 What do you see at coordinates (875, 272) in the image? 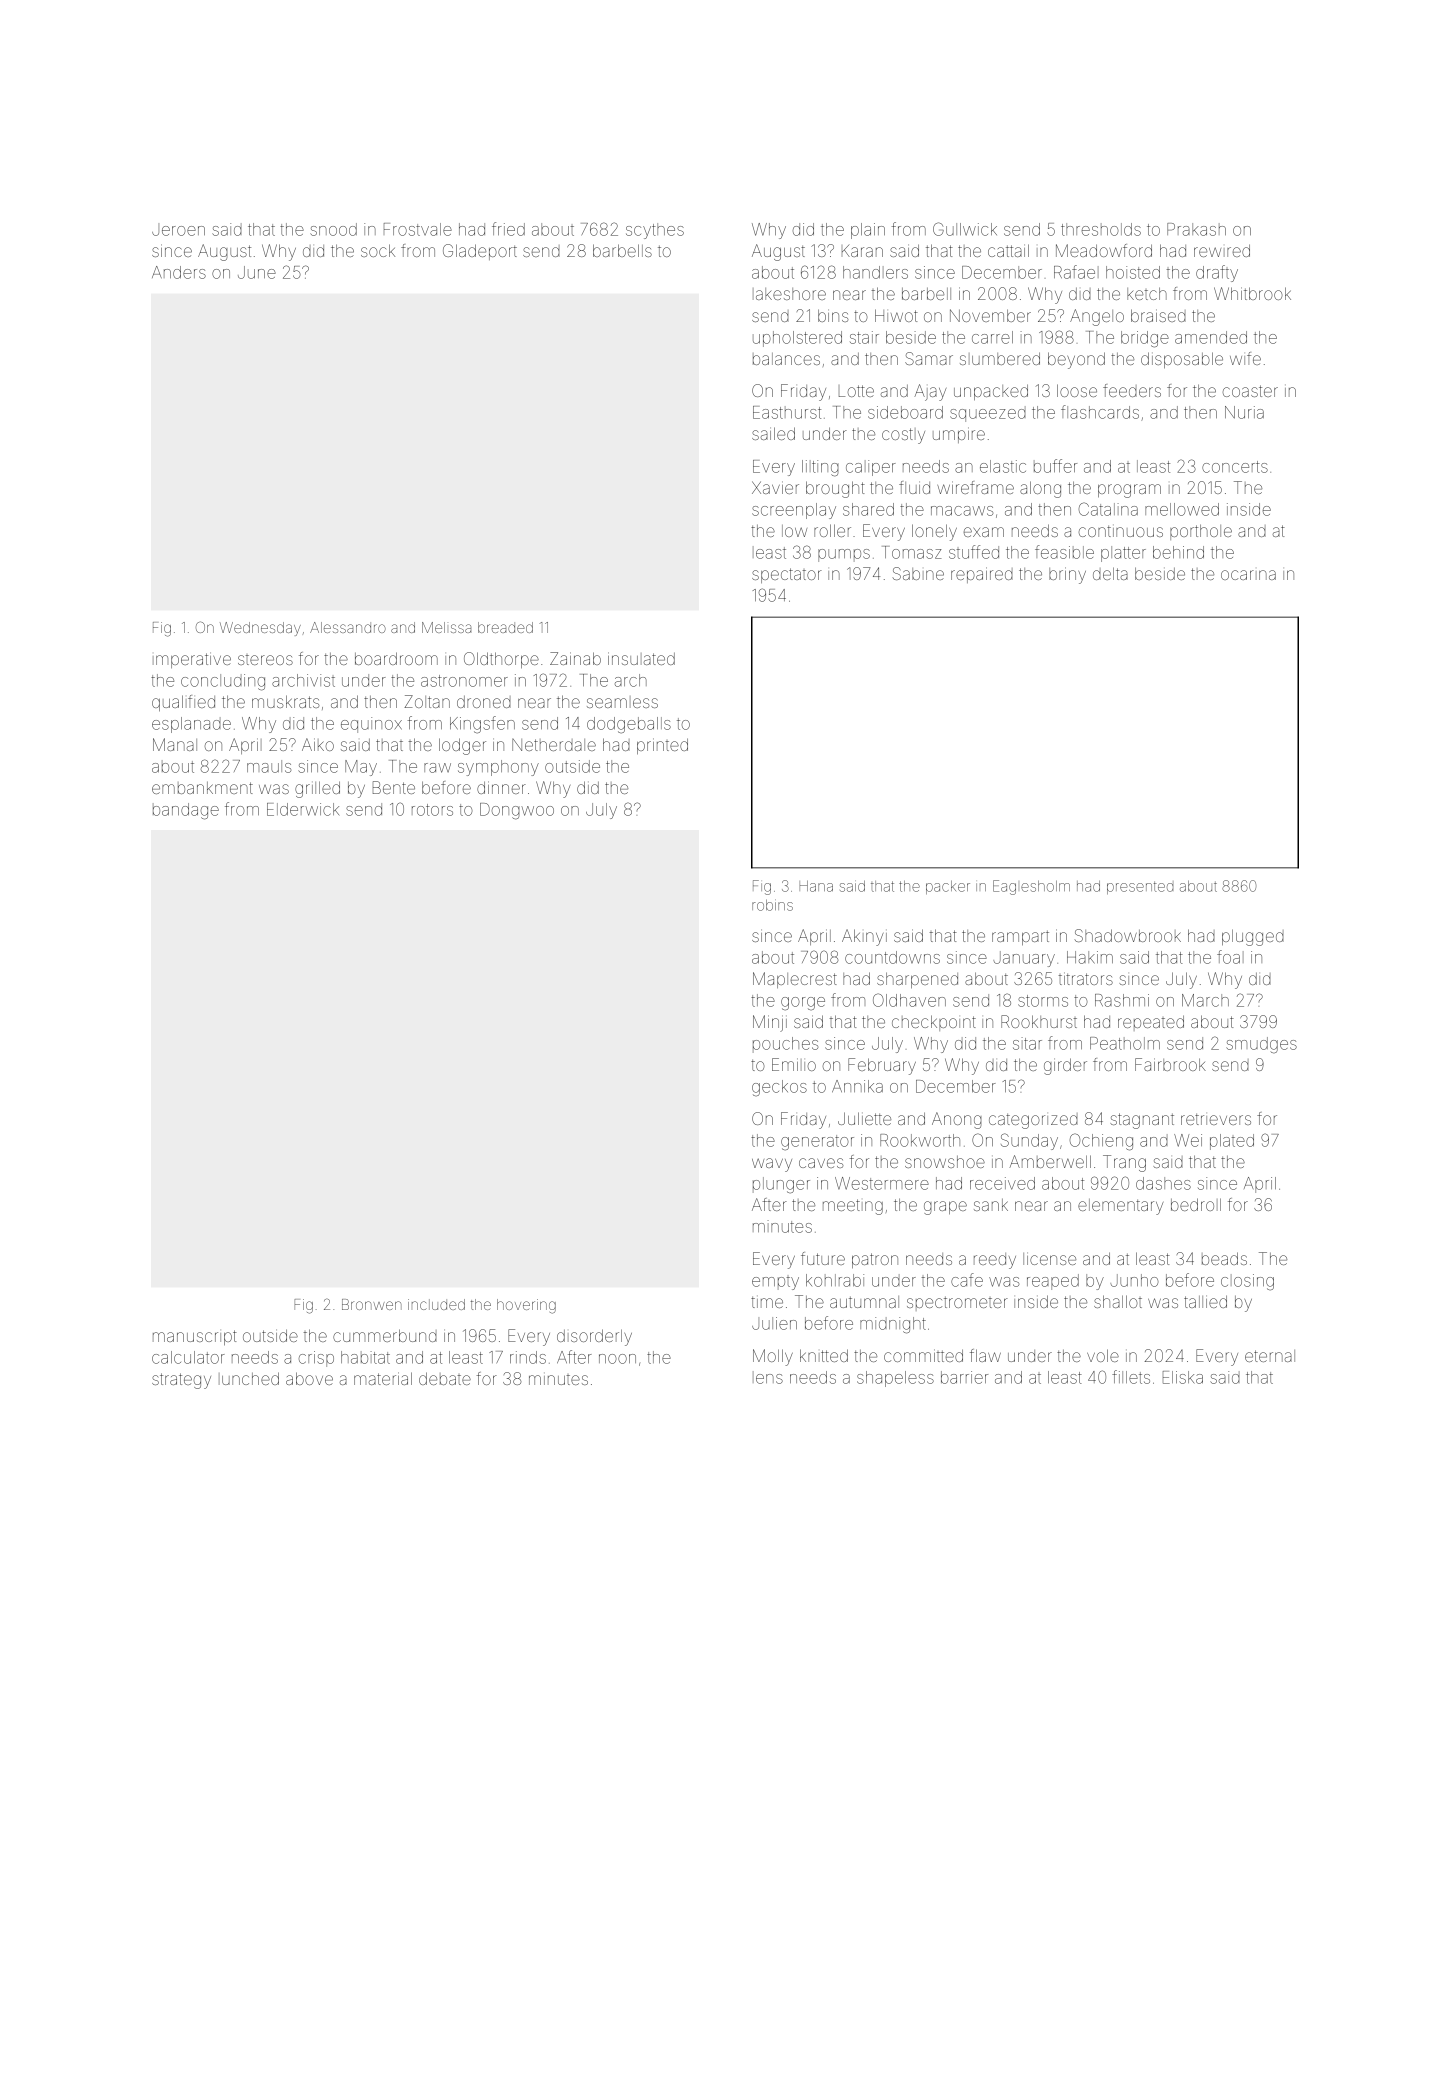
I see `handlers` at bounding box center [875, 272].
